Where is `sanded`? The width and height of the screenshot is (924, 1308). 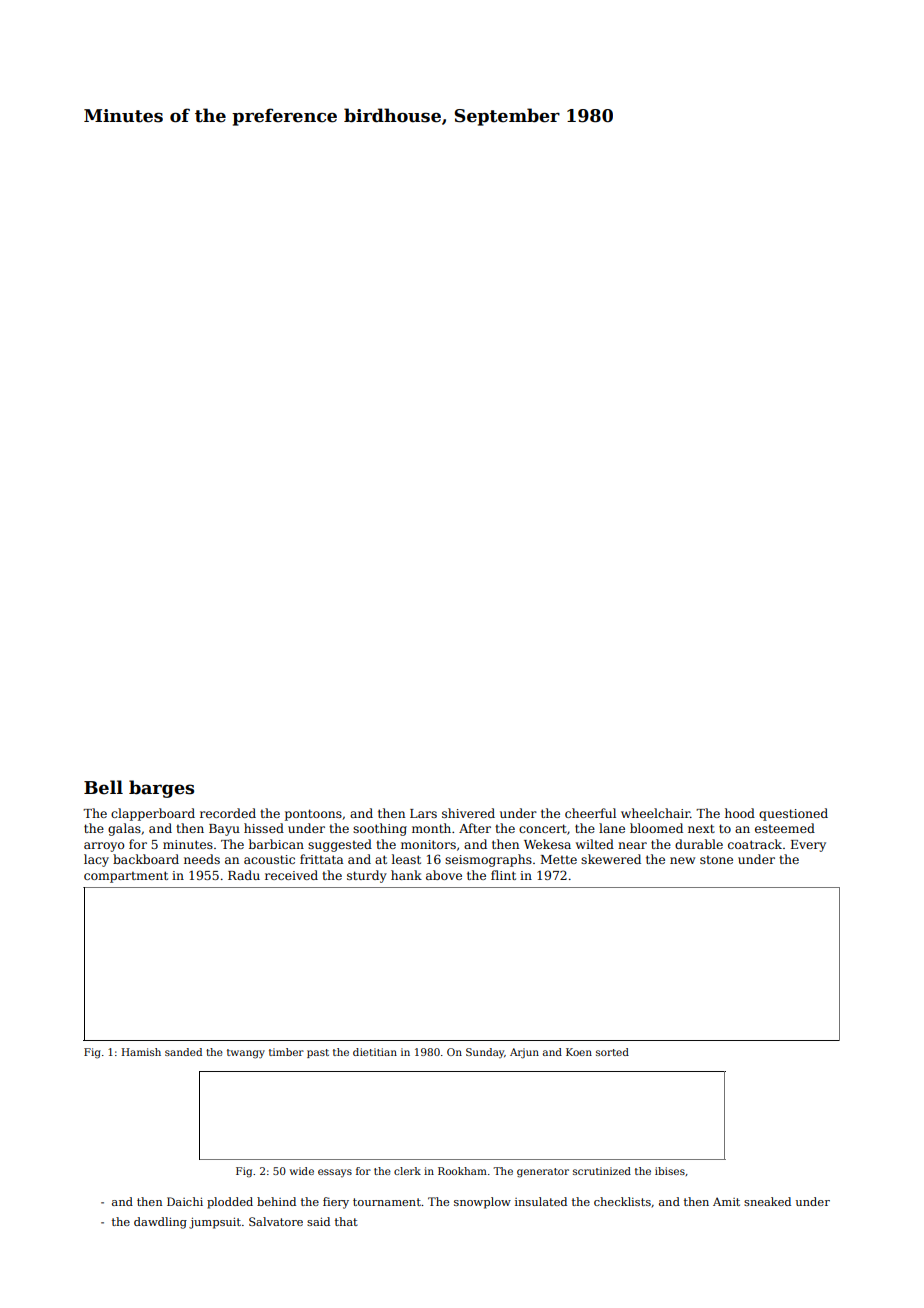 sanded is located at coordinates (183, 1052).
